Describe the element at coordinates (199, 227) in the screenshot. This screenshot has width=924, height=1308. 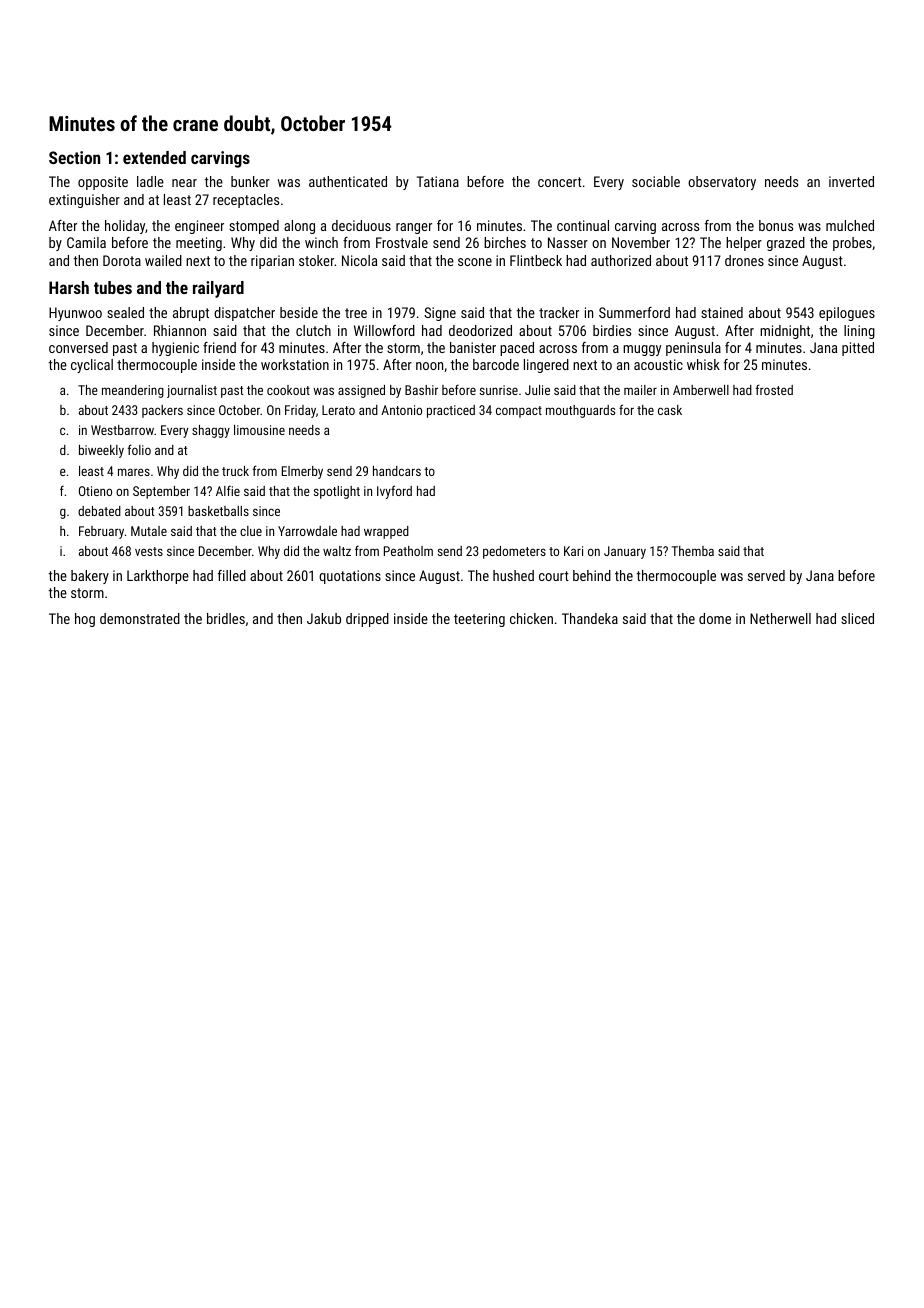
I see `engineer` at that location.
